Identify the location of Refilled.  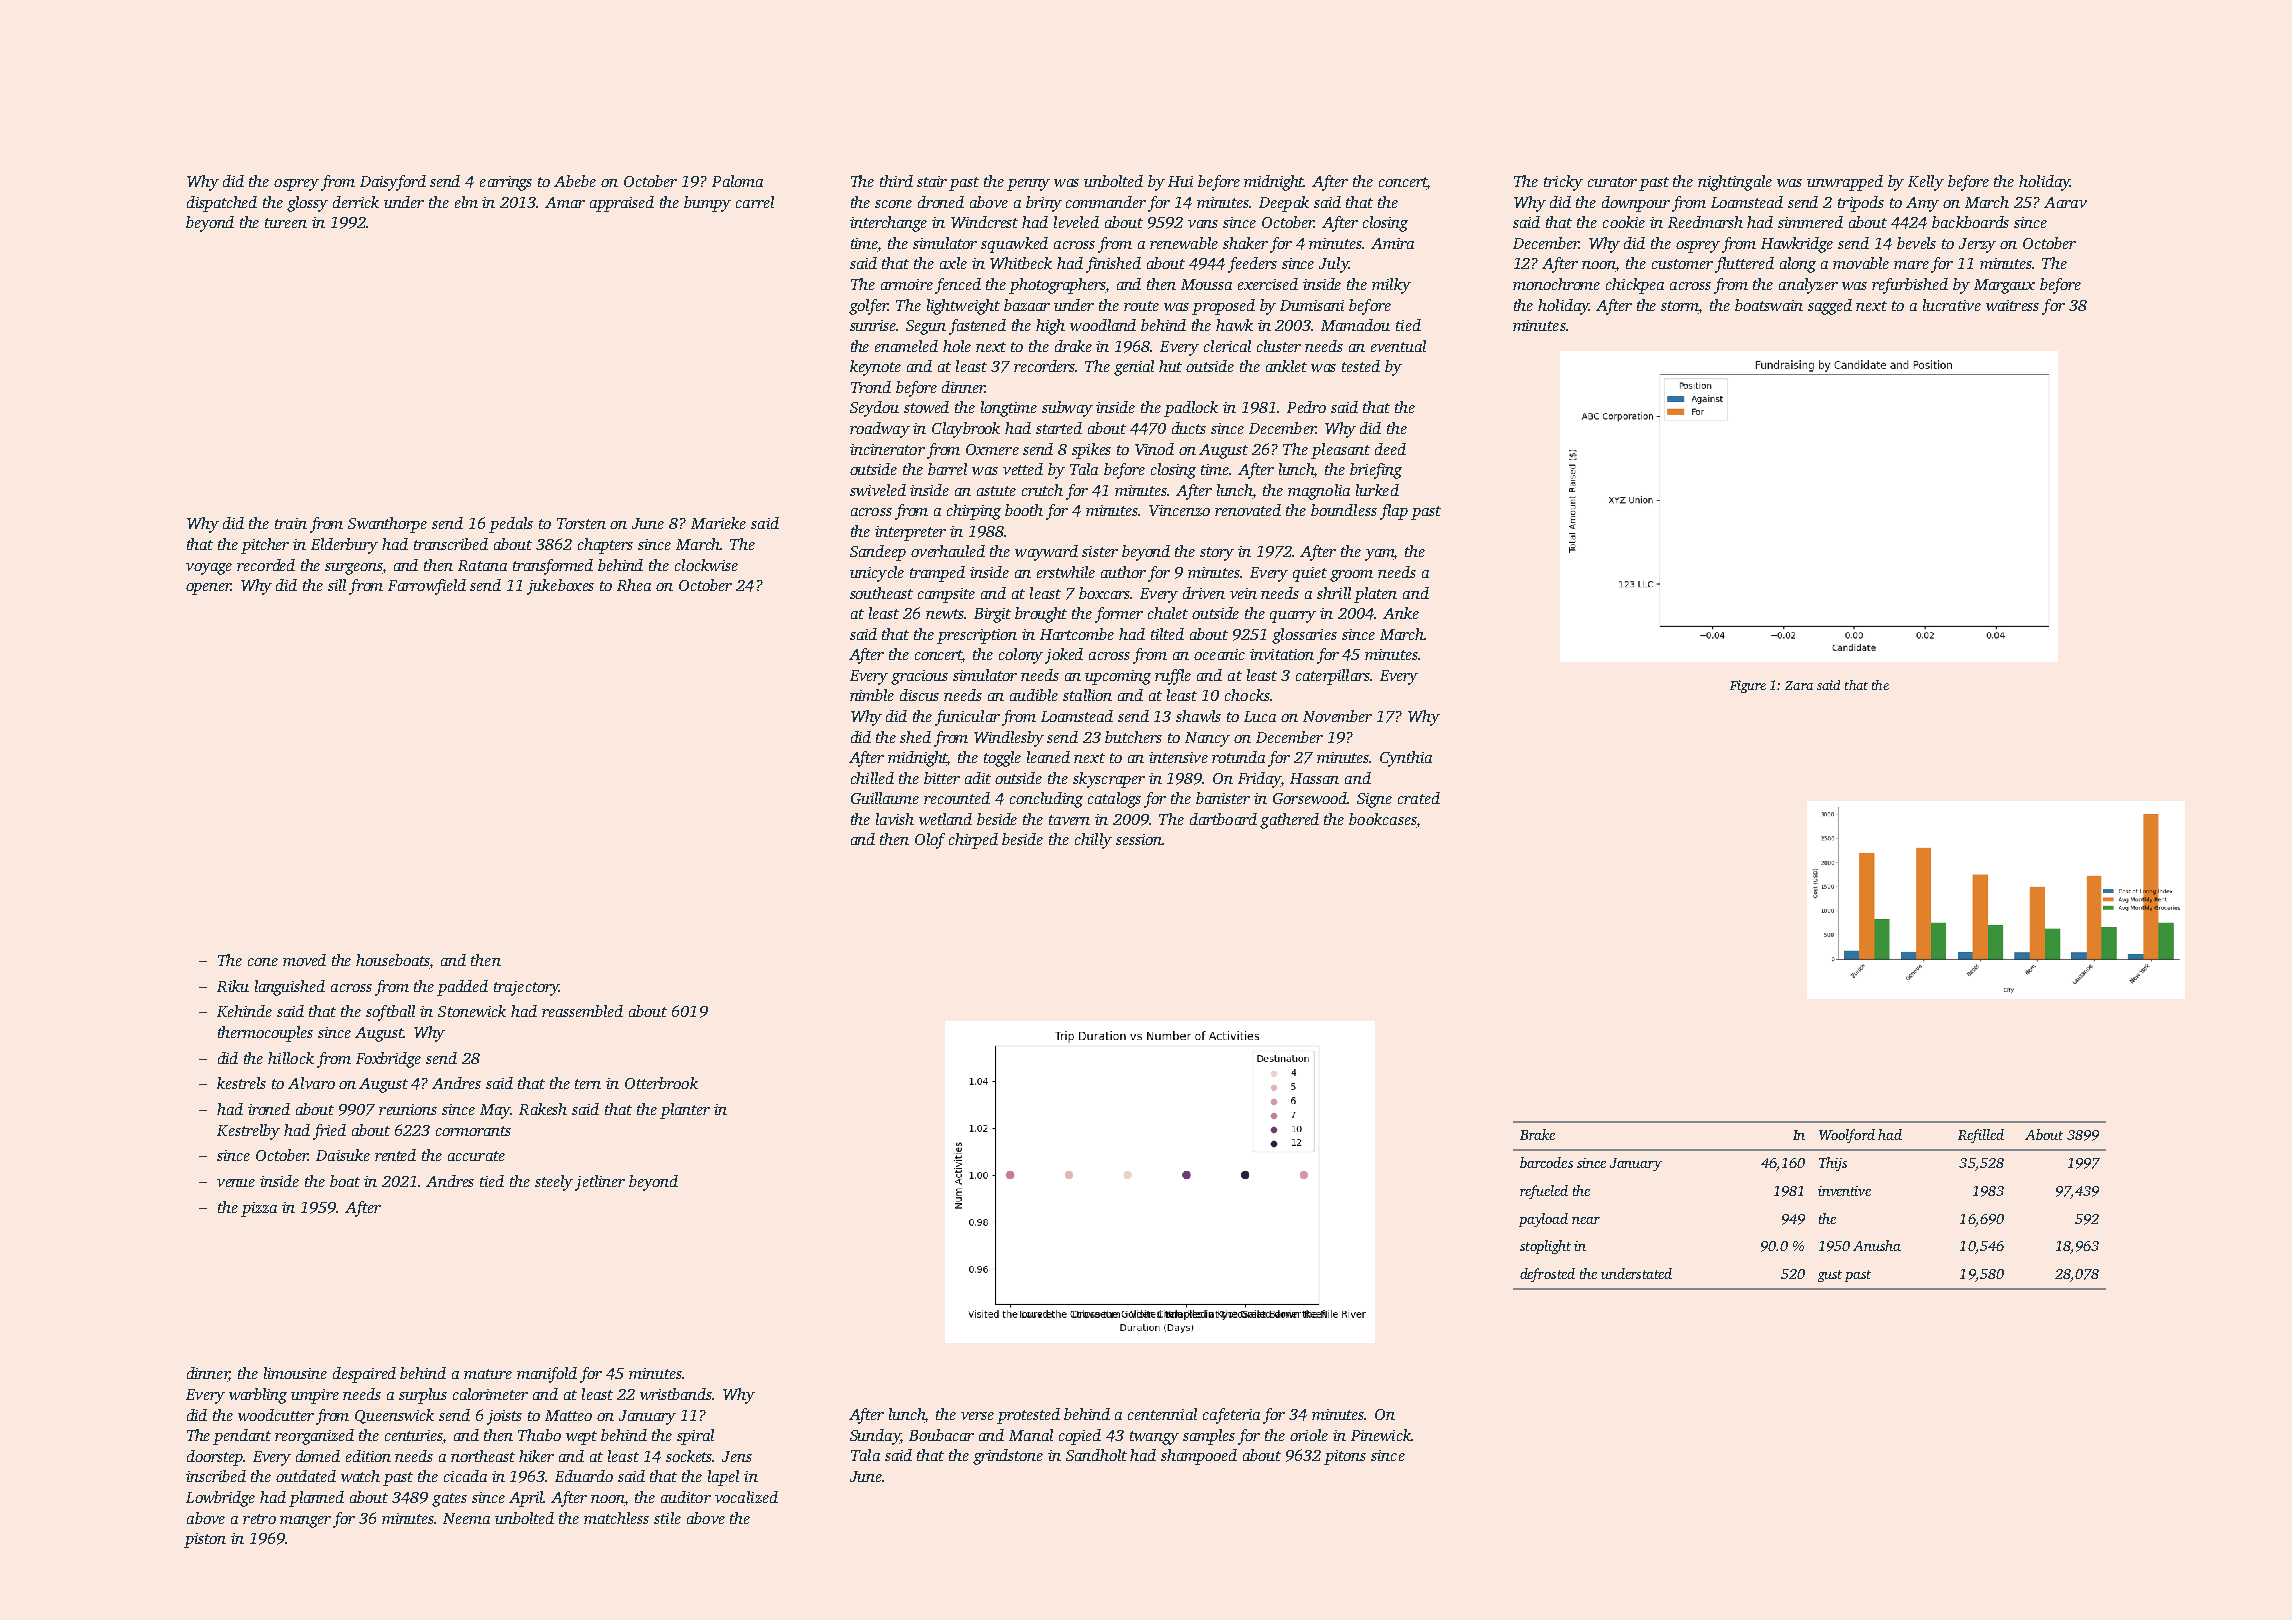
(1981, 1136).
